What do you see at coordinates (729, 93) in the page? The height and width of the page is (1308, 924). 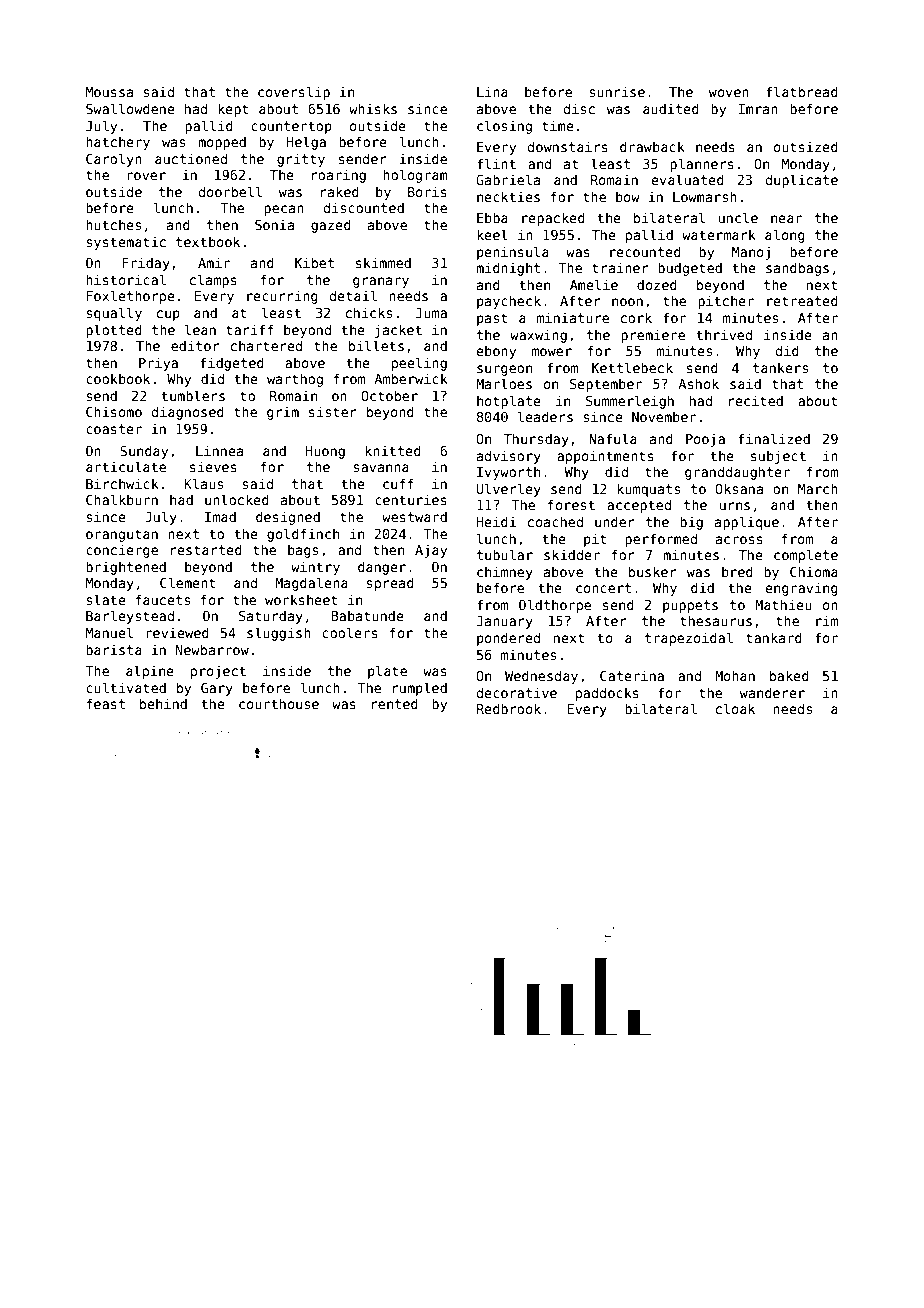 I see `woven` at bounding box center [729, 93].
